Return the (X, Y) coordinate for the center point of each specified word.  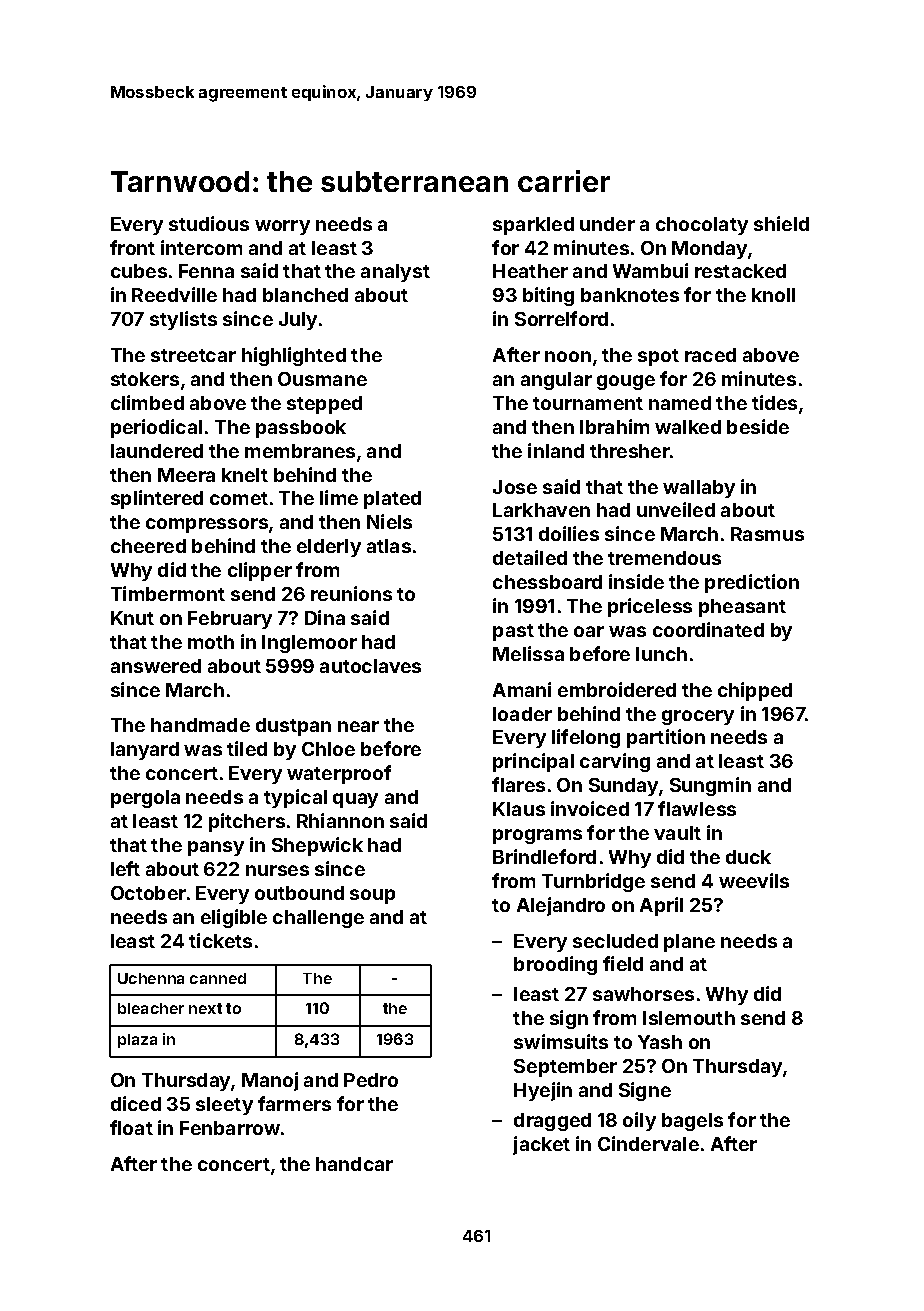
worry (282, 227)
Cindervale (648, 1143)
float (131, 1127)
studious (209, 223)
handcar (354, 1164)
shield (781, 223)
